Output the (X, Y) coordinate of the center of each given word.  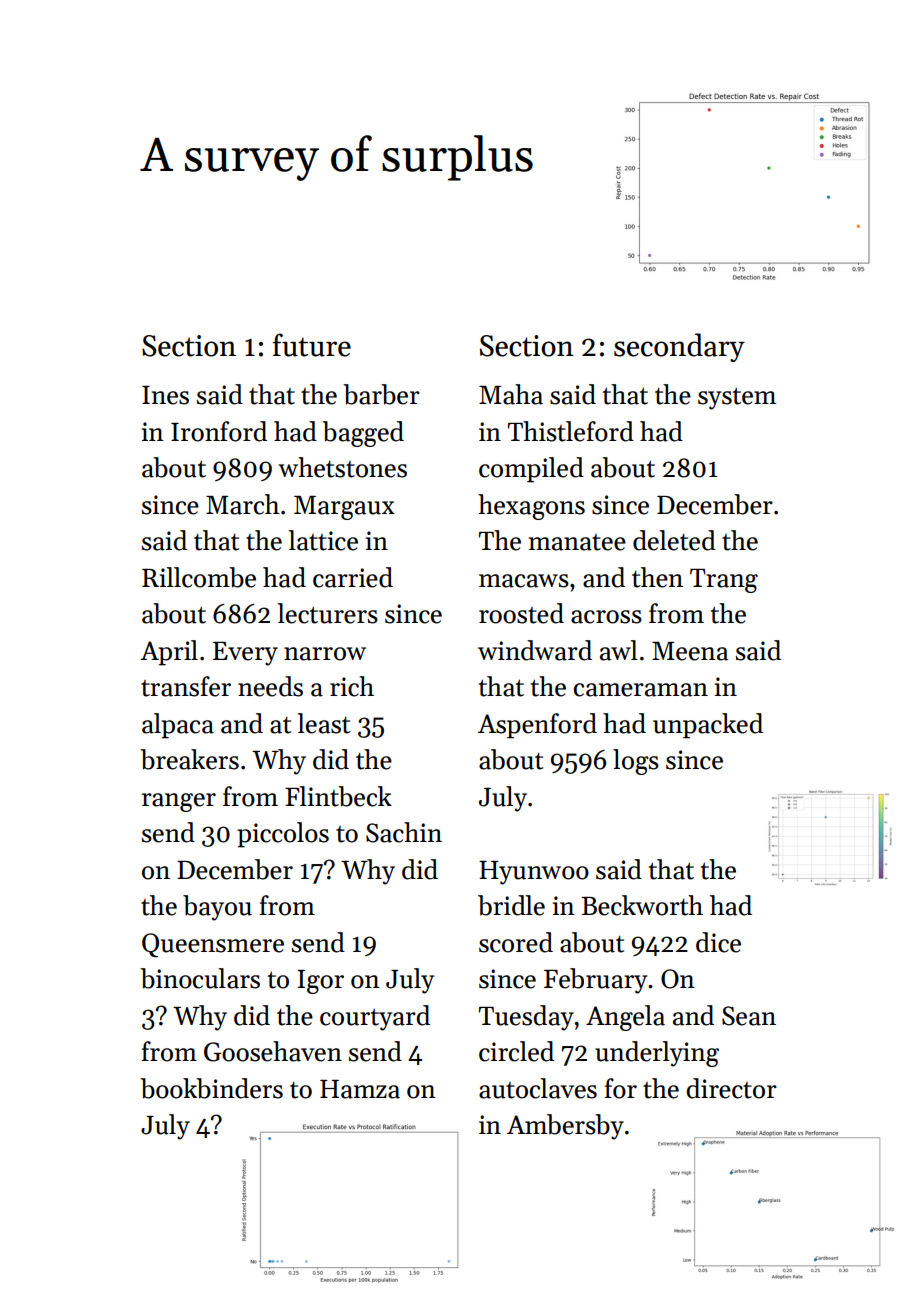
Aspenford (537, 726)
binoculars (200, 978)
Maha (511, 394)
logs (636, 762)
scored (516, 942)
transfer (186, 686)
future (312, 345)
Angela (625, 1018)
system (737, 398)
